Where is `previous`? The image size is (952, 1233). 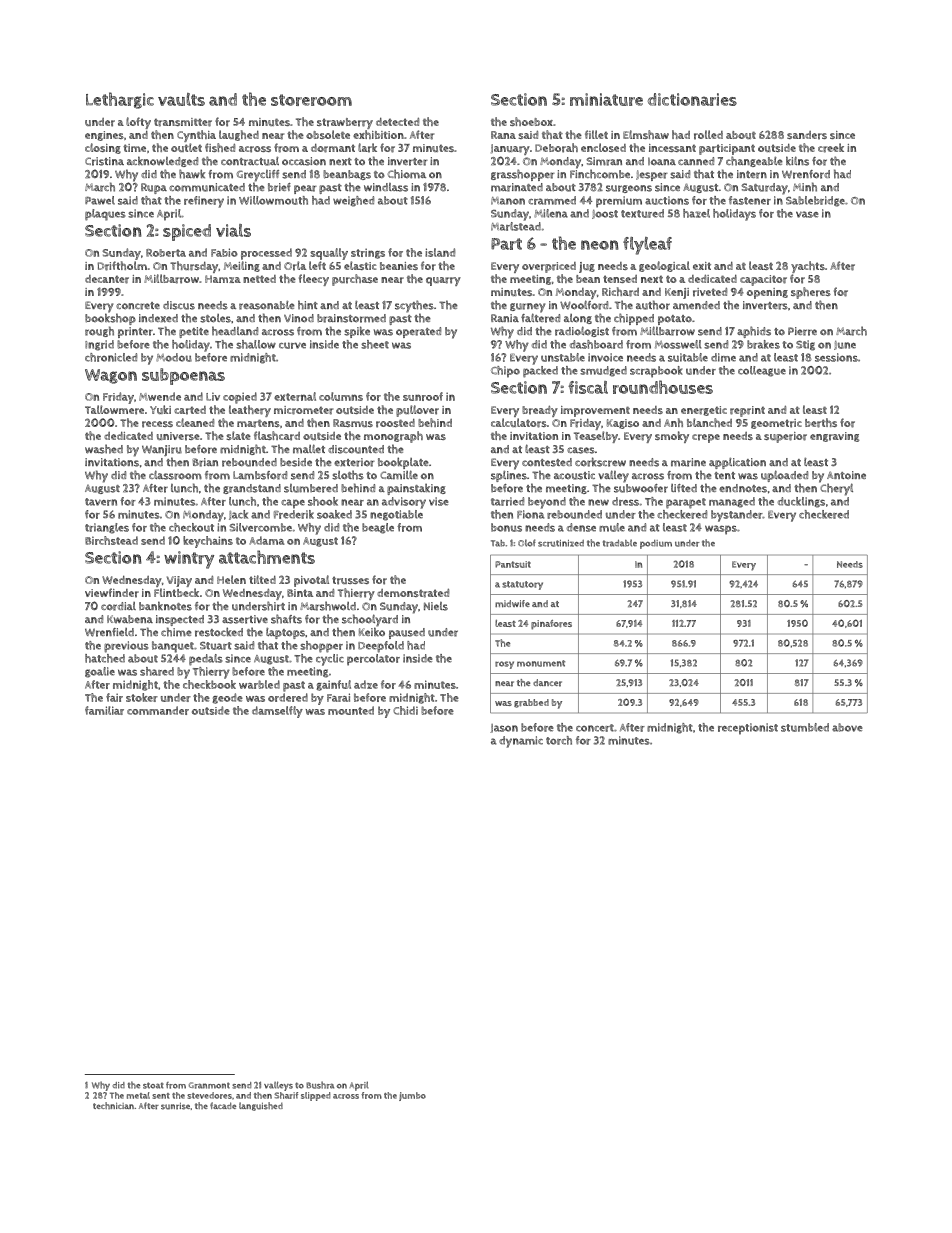
previous is located at coordinates (126, 647).
